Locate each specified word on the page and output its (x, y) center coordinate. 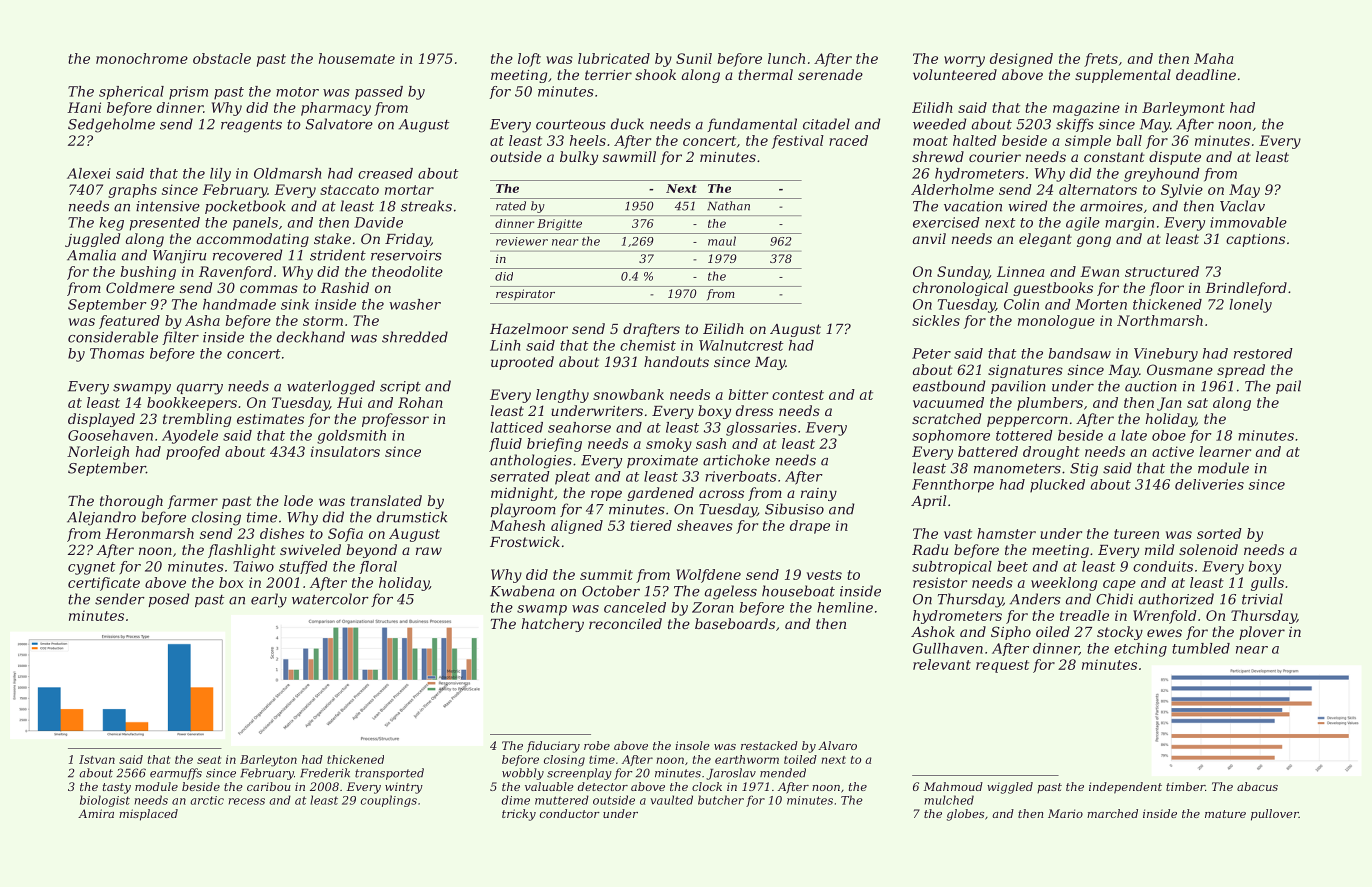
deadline (1206, 74)
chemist (648, 345)
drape (810, 527)
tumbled (1201, 648)
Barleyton (268, 761)
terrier (608, 75)
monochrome (142, 58)
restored (1263, 353)
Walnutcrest (741, 345)
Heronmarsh (149, 533)
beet (1012, 566)
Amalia (91, 255)
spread (1241, 371)
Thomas (117, 353)
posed (168, 600)
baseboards (735, 623)
